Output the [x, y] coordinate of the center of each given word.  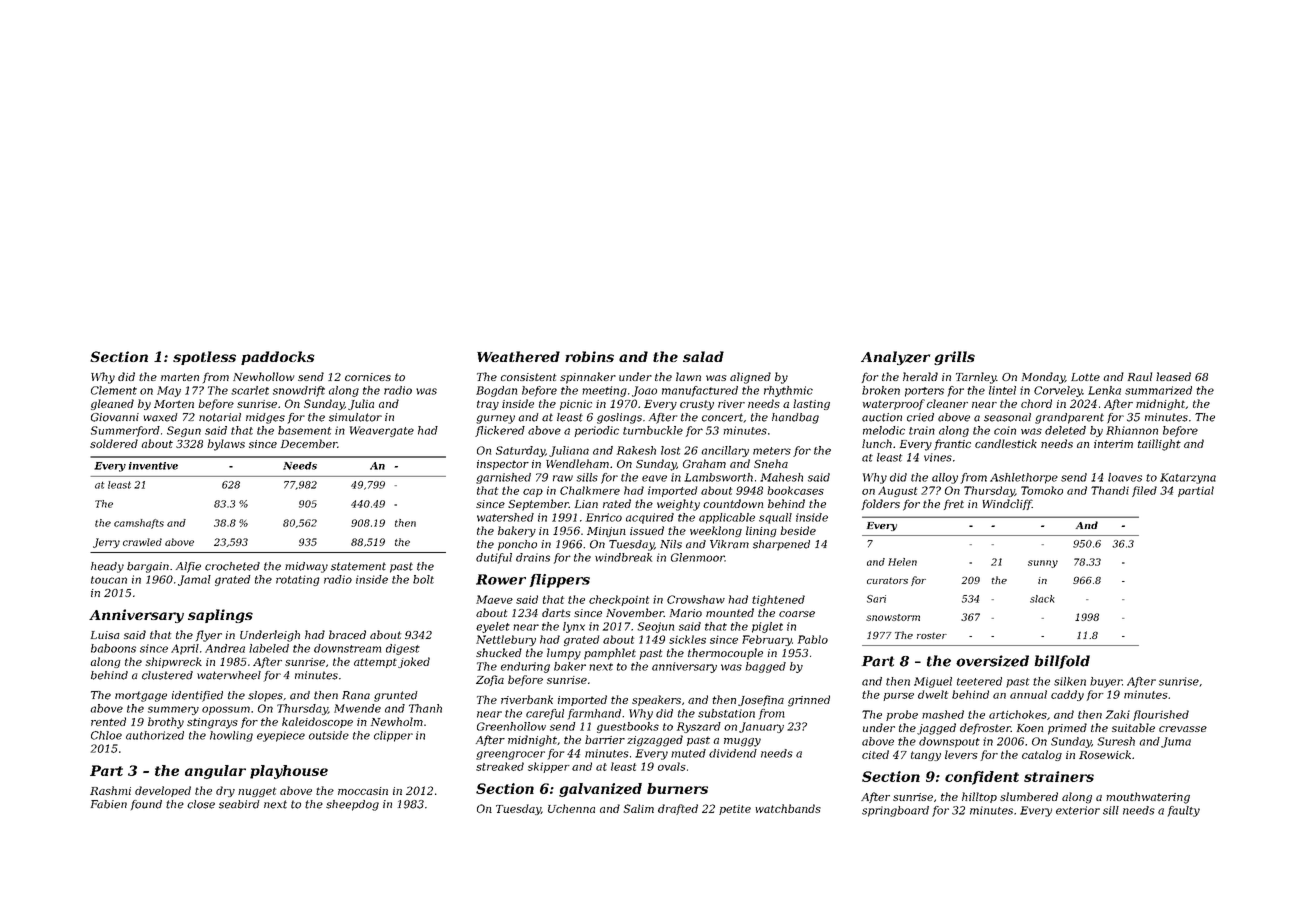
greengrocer [510, 755]
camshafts [139, 524]
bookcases [795, 490]
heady [107, 567]
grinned [809, 701]
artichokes [1018, 714]
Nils [671, 544]
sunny [1043, 564]
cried [920, 417]
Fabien [109, 804]
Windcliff [1007, 504]
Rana [356, 695]
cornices [368, 377]
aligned [750, 378]
